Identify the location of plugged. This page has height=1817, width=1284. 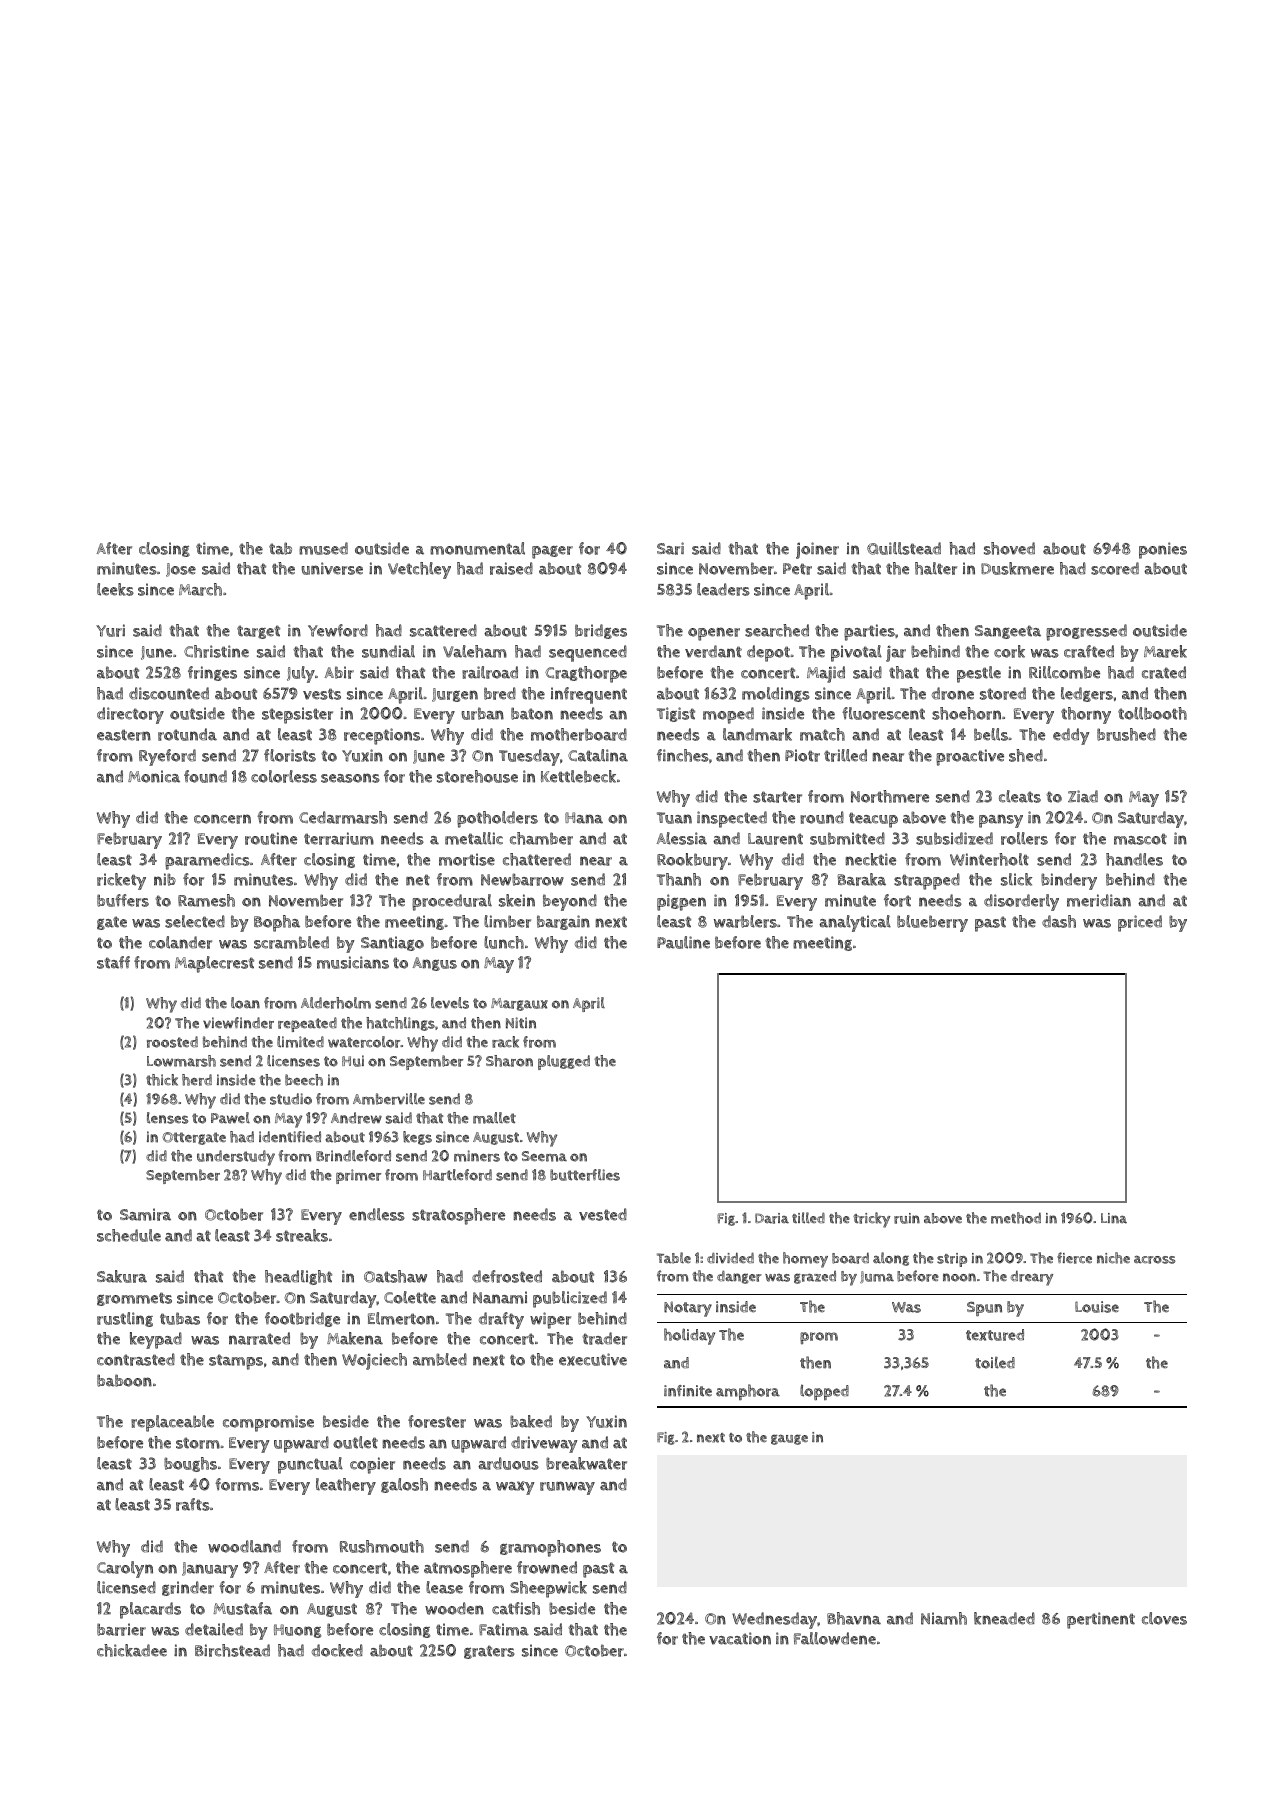
(564, 1062).
